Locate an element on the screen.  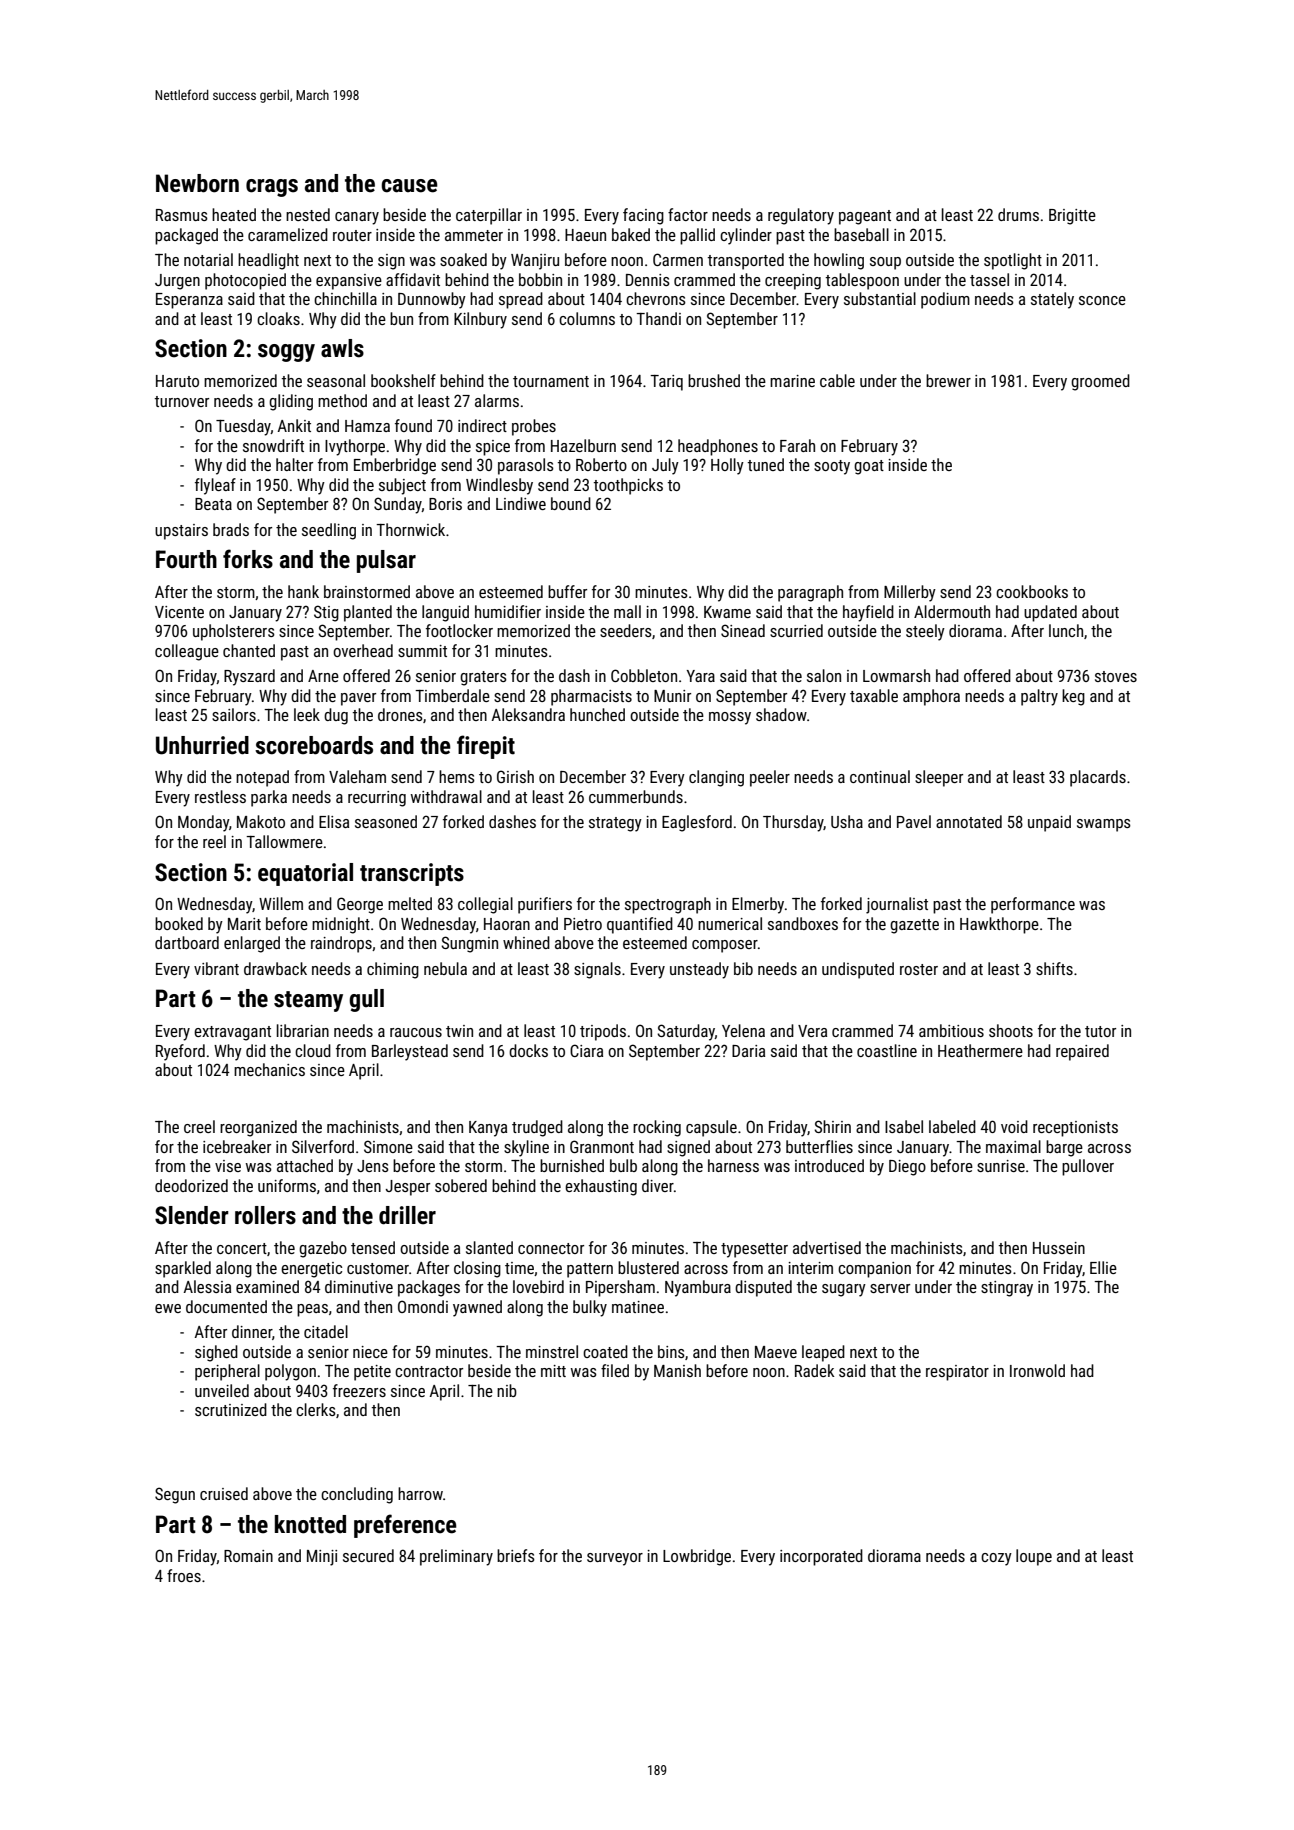
colleague is located at coordinates (187, 652).
